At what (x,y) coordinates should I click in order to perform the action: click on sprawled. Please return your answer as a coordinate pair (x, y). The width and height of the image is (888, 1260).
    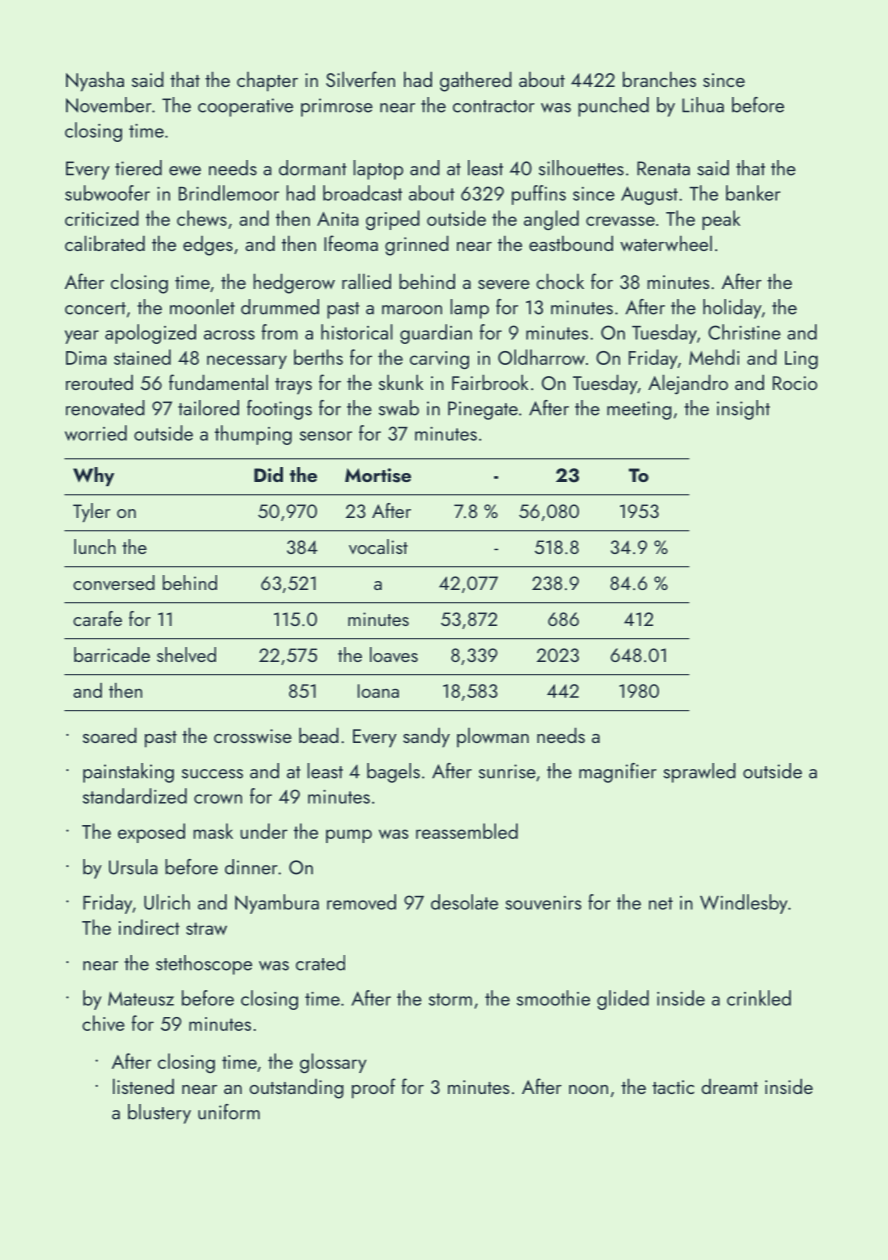
    Looking at the image, I should click on (699, 773).
